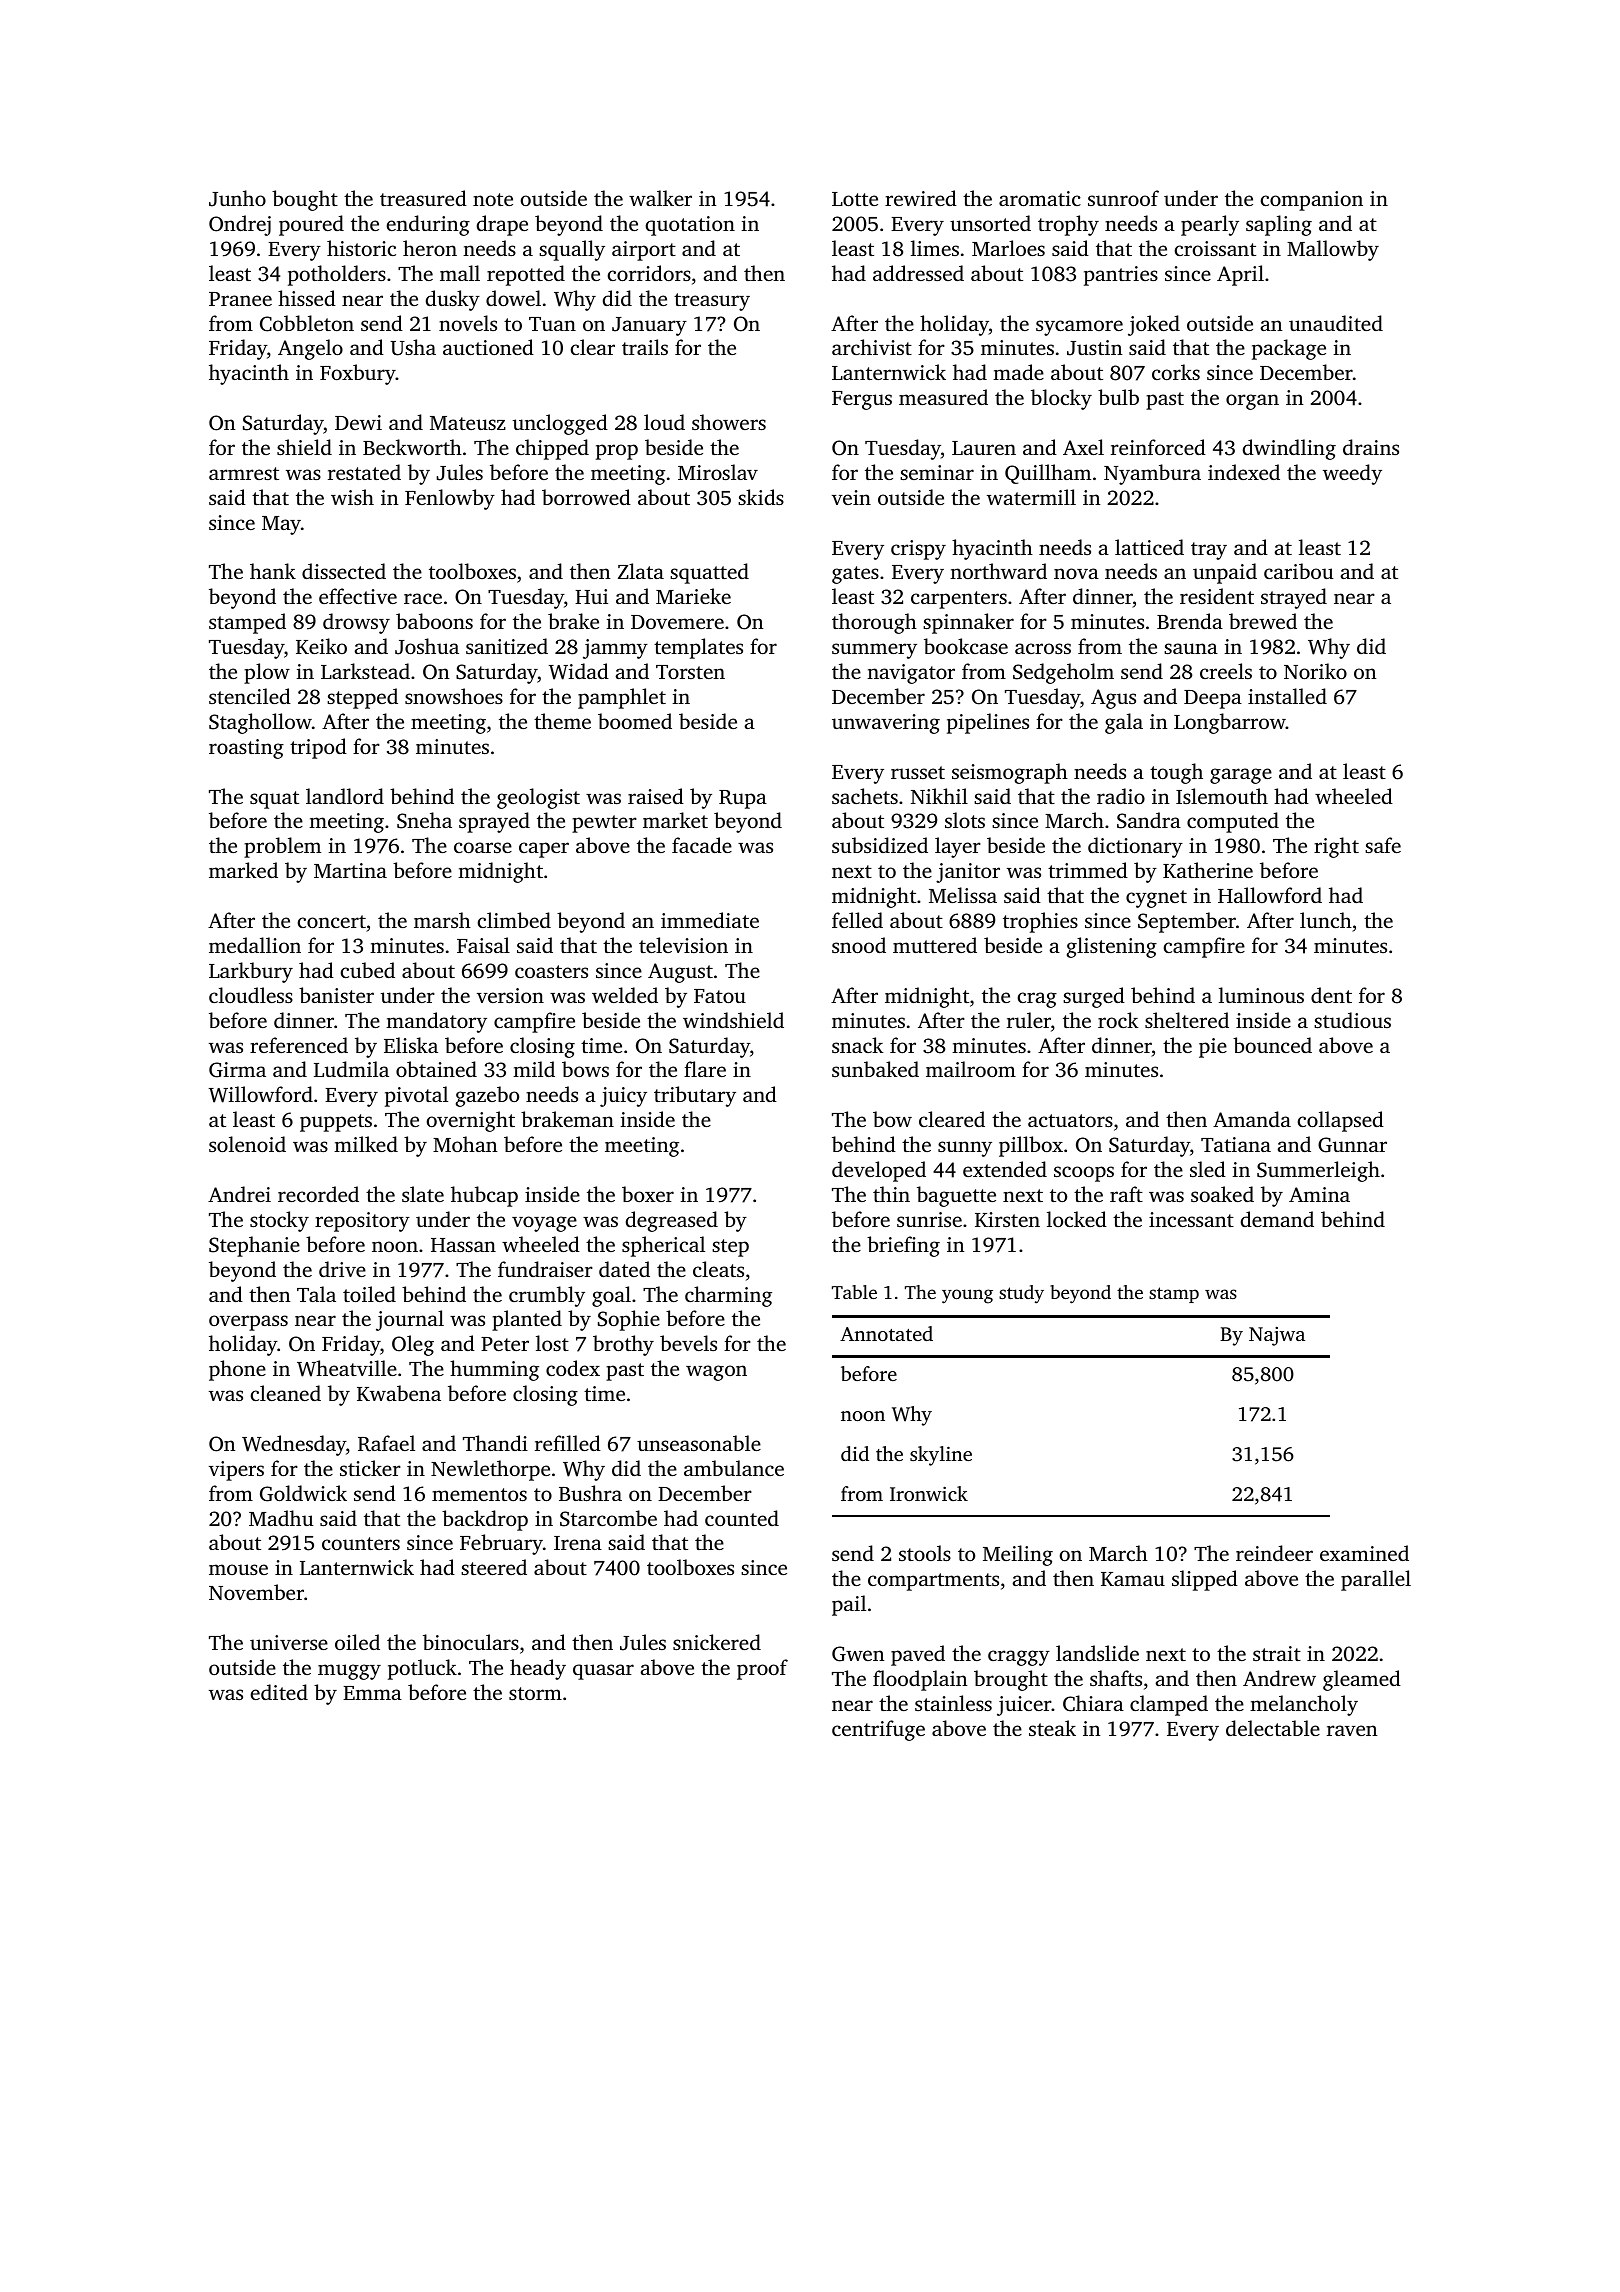  I want to click on pie, so click(1213, 1048).
